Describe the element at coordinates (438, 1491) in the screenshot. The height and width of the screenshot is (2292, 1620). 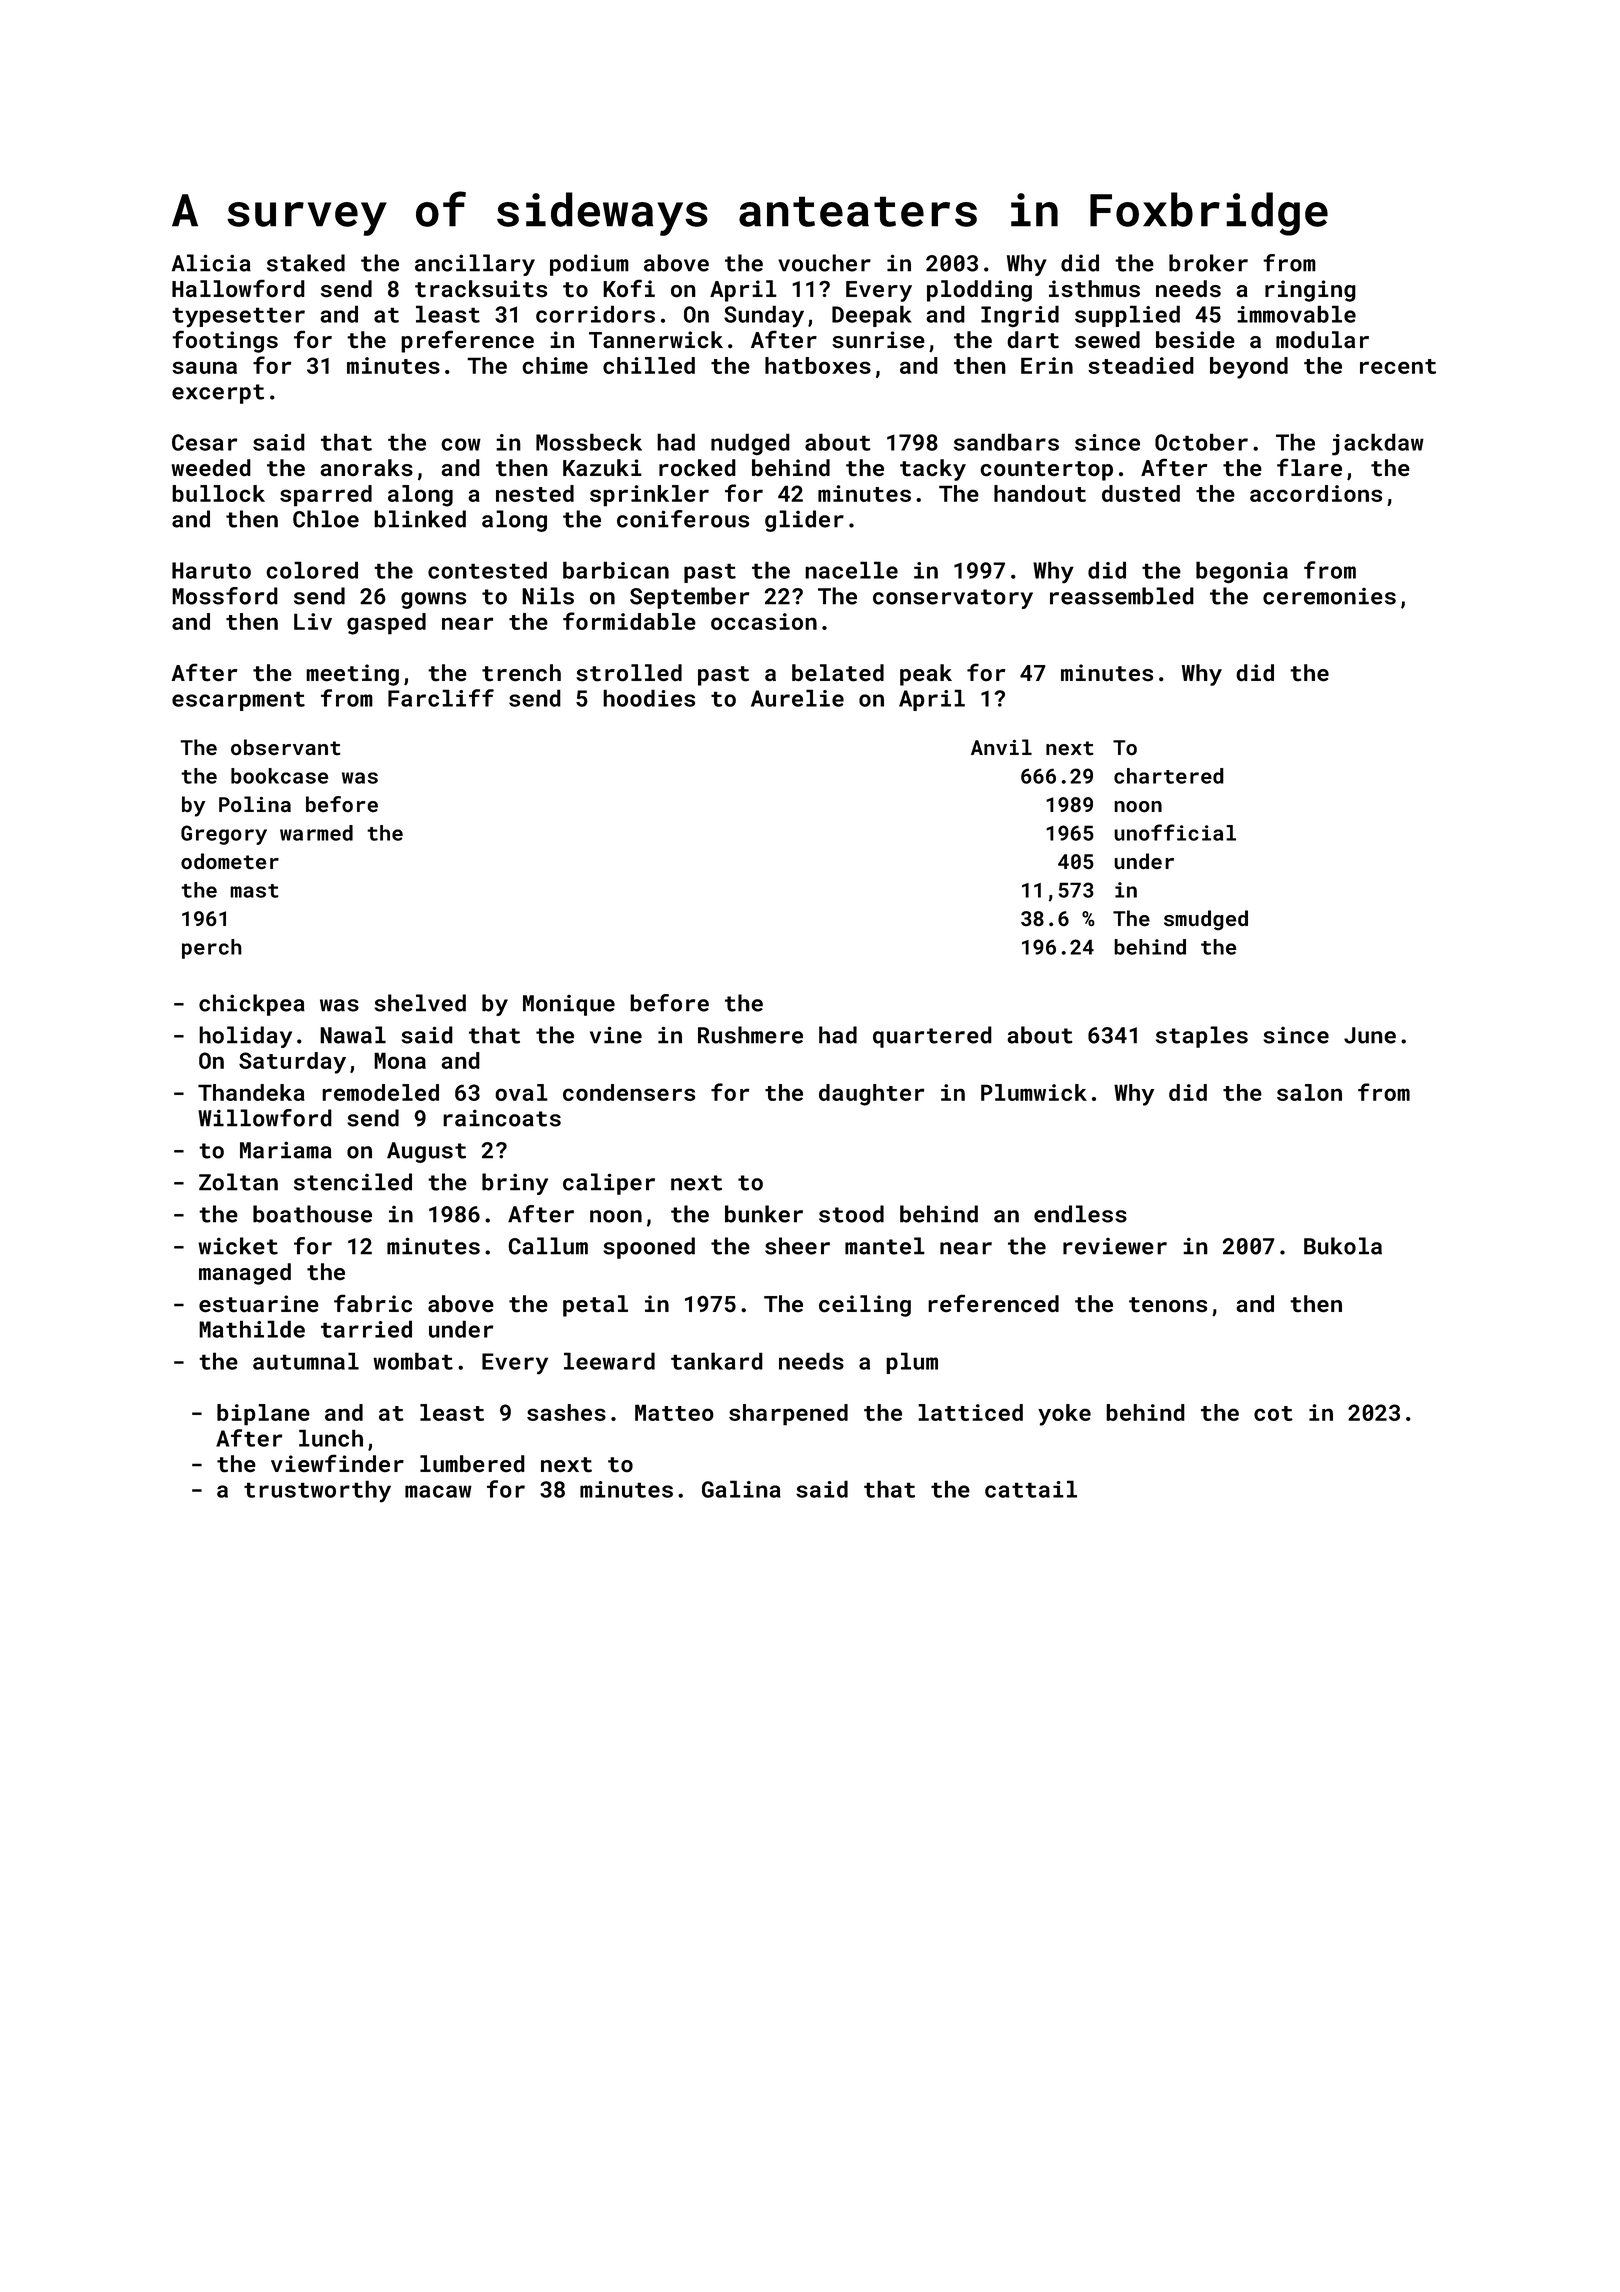
I see `macaw` at that location.
